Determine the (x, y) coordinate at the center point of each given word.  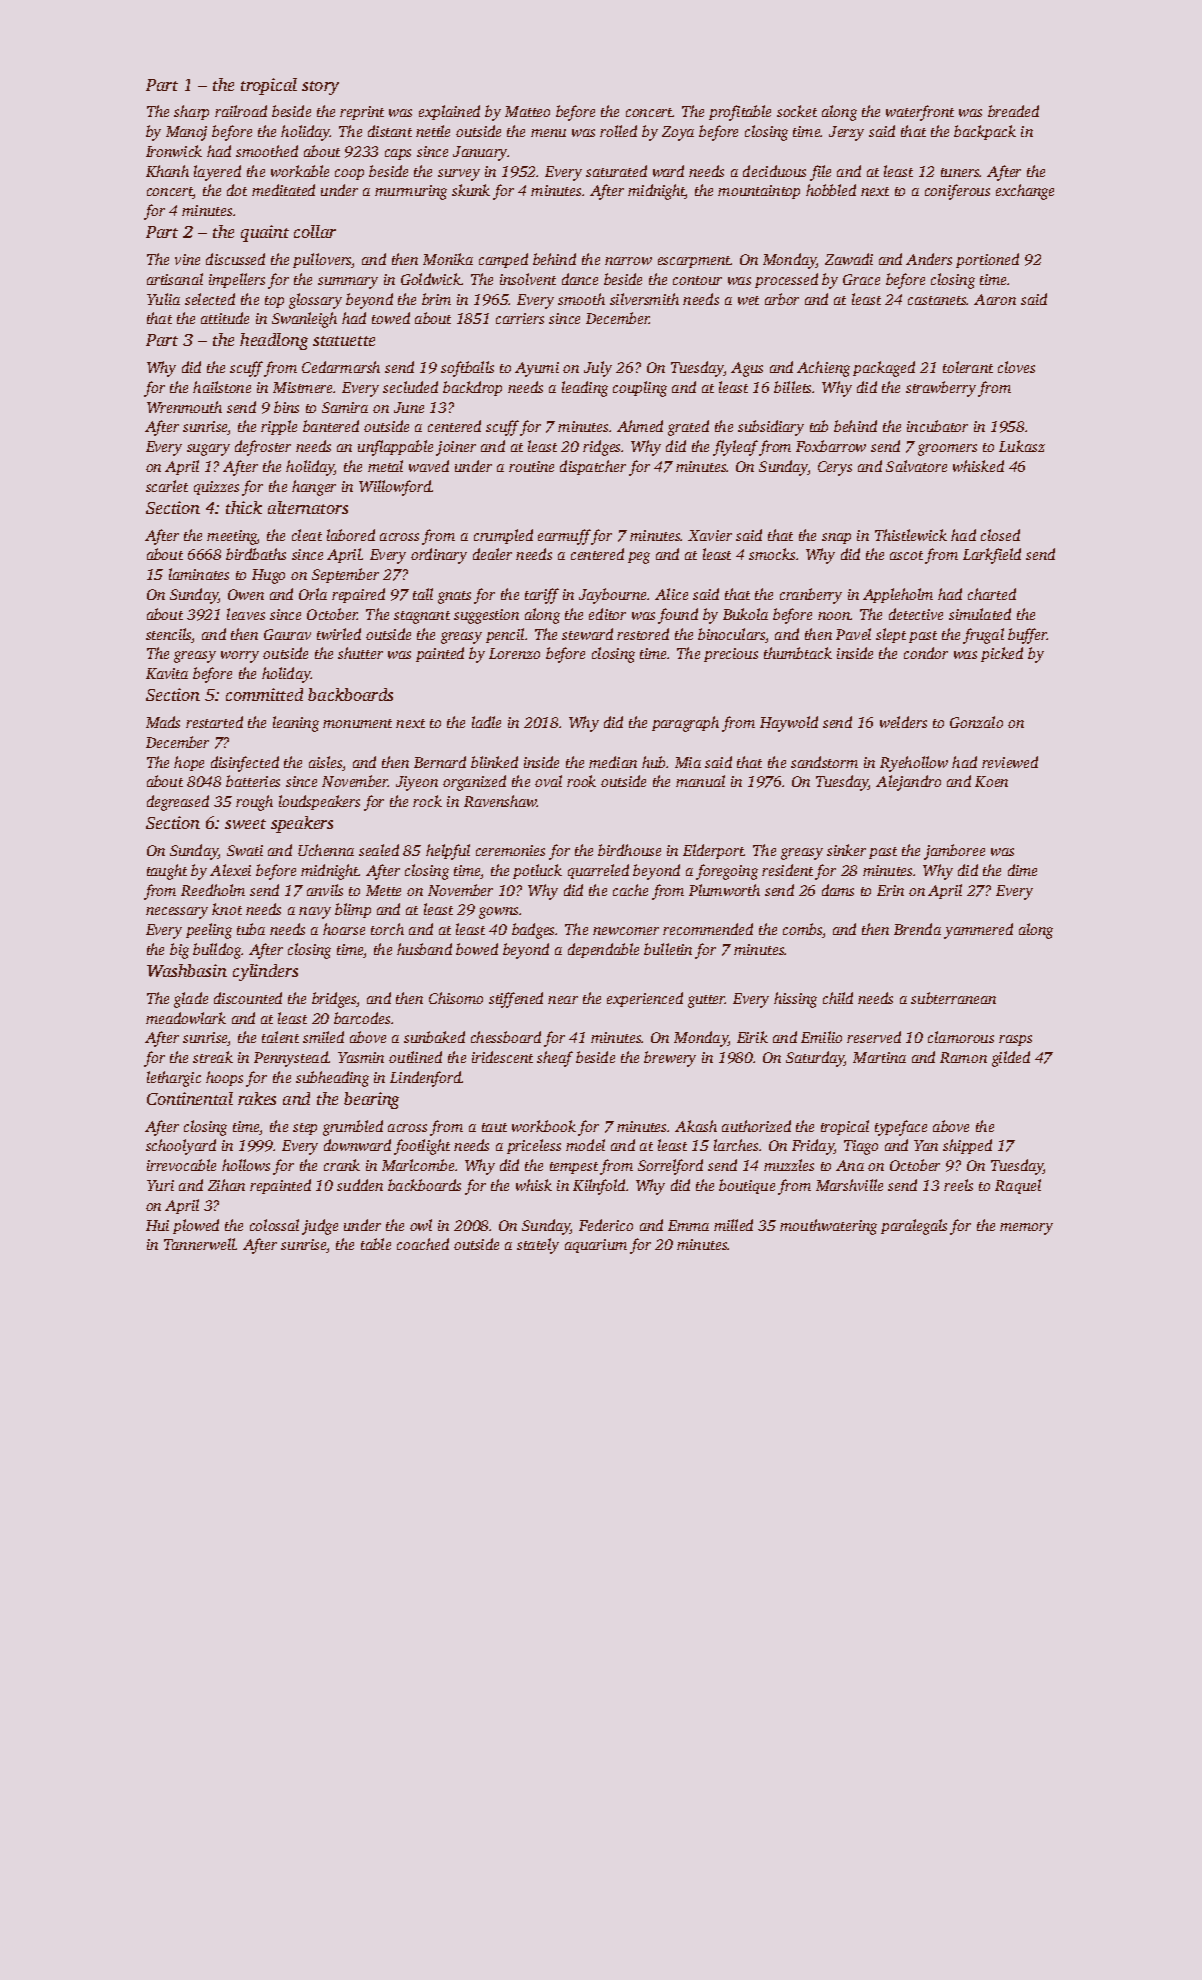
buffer (1027, 636)
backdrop (472, 388)
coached (423, 1244)
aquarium (596, 1246)
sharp (191, 112)
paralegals (914, 1227)
